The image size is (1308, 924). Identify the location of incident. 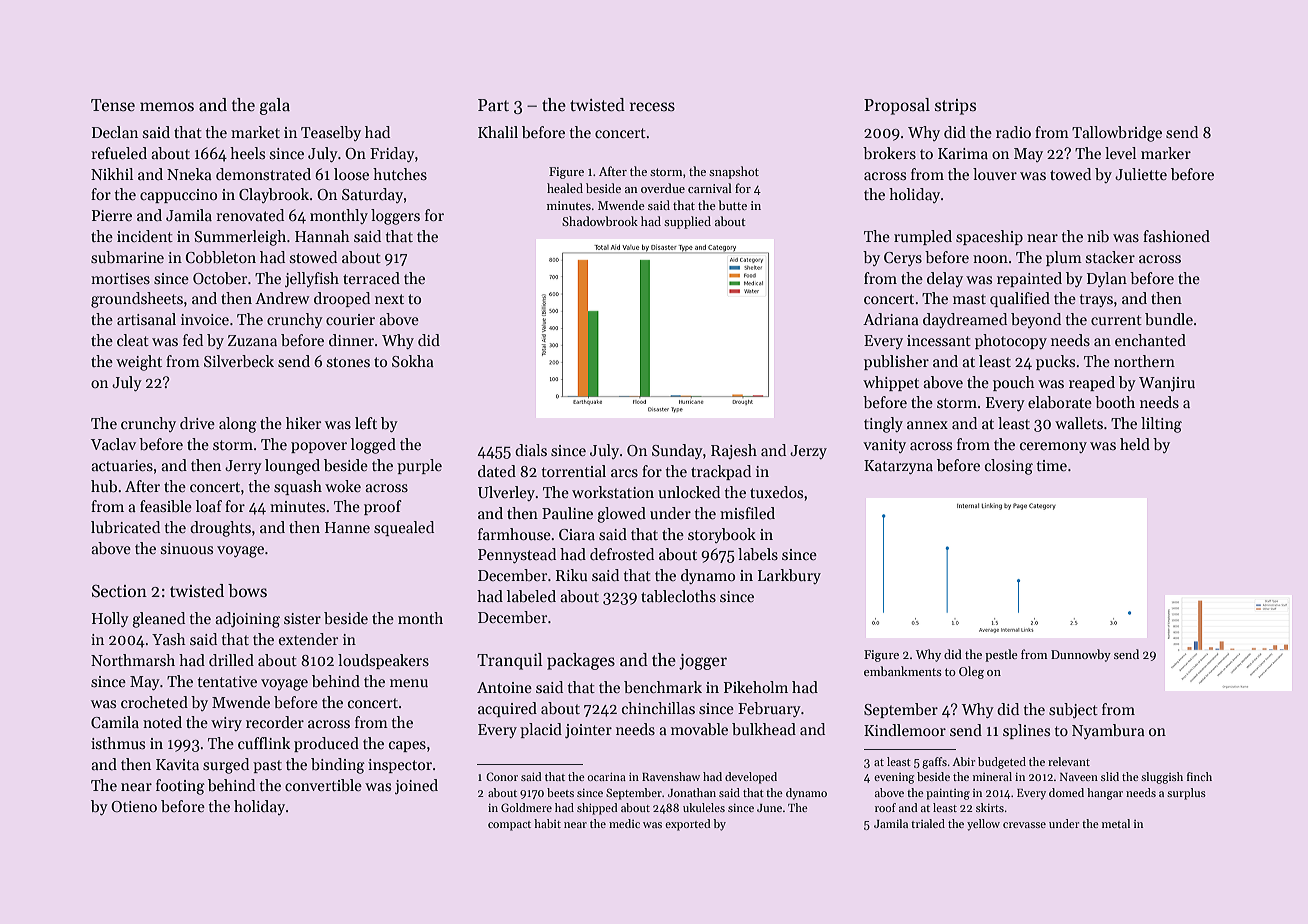
(145, 236).
